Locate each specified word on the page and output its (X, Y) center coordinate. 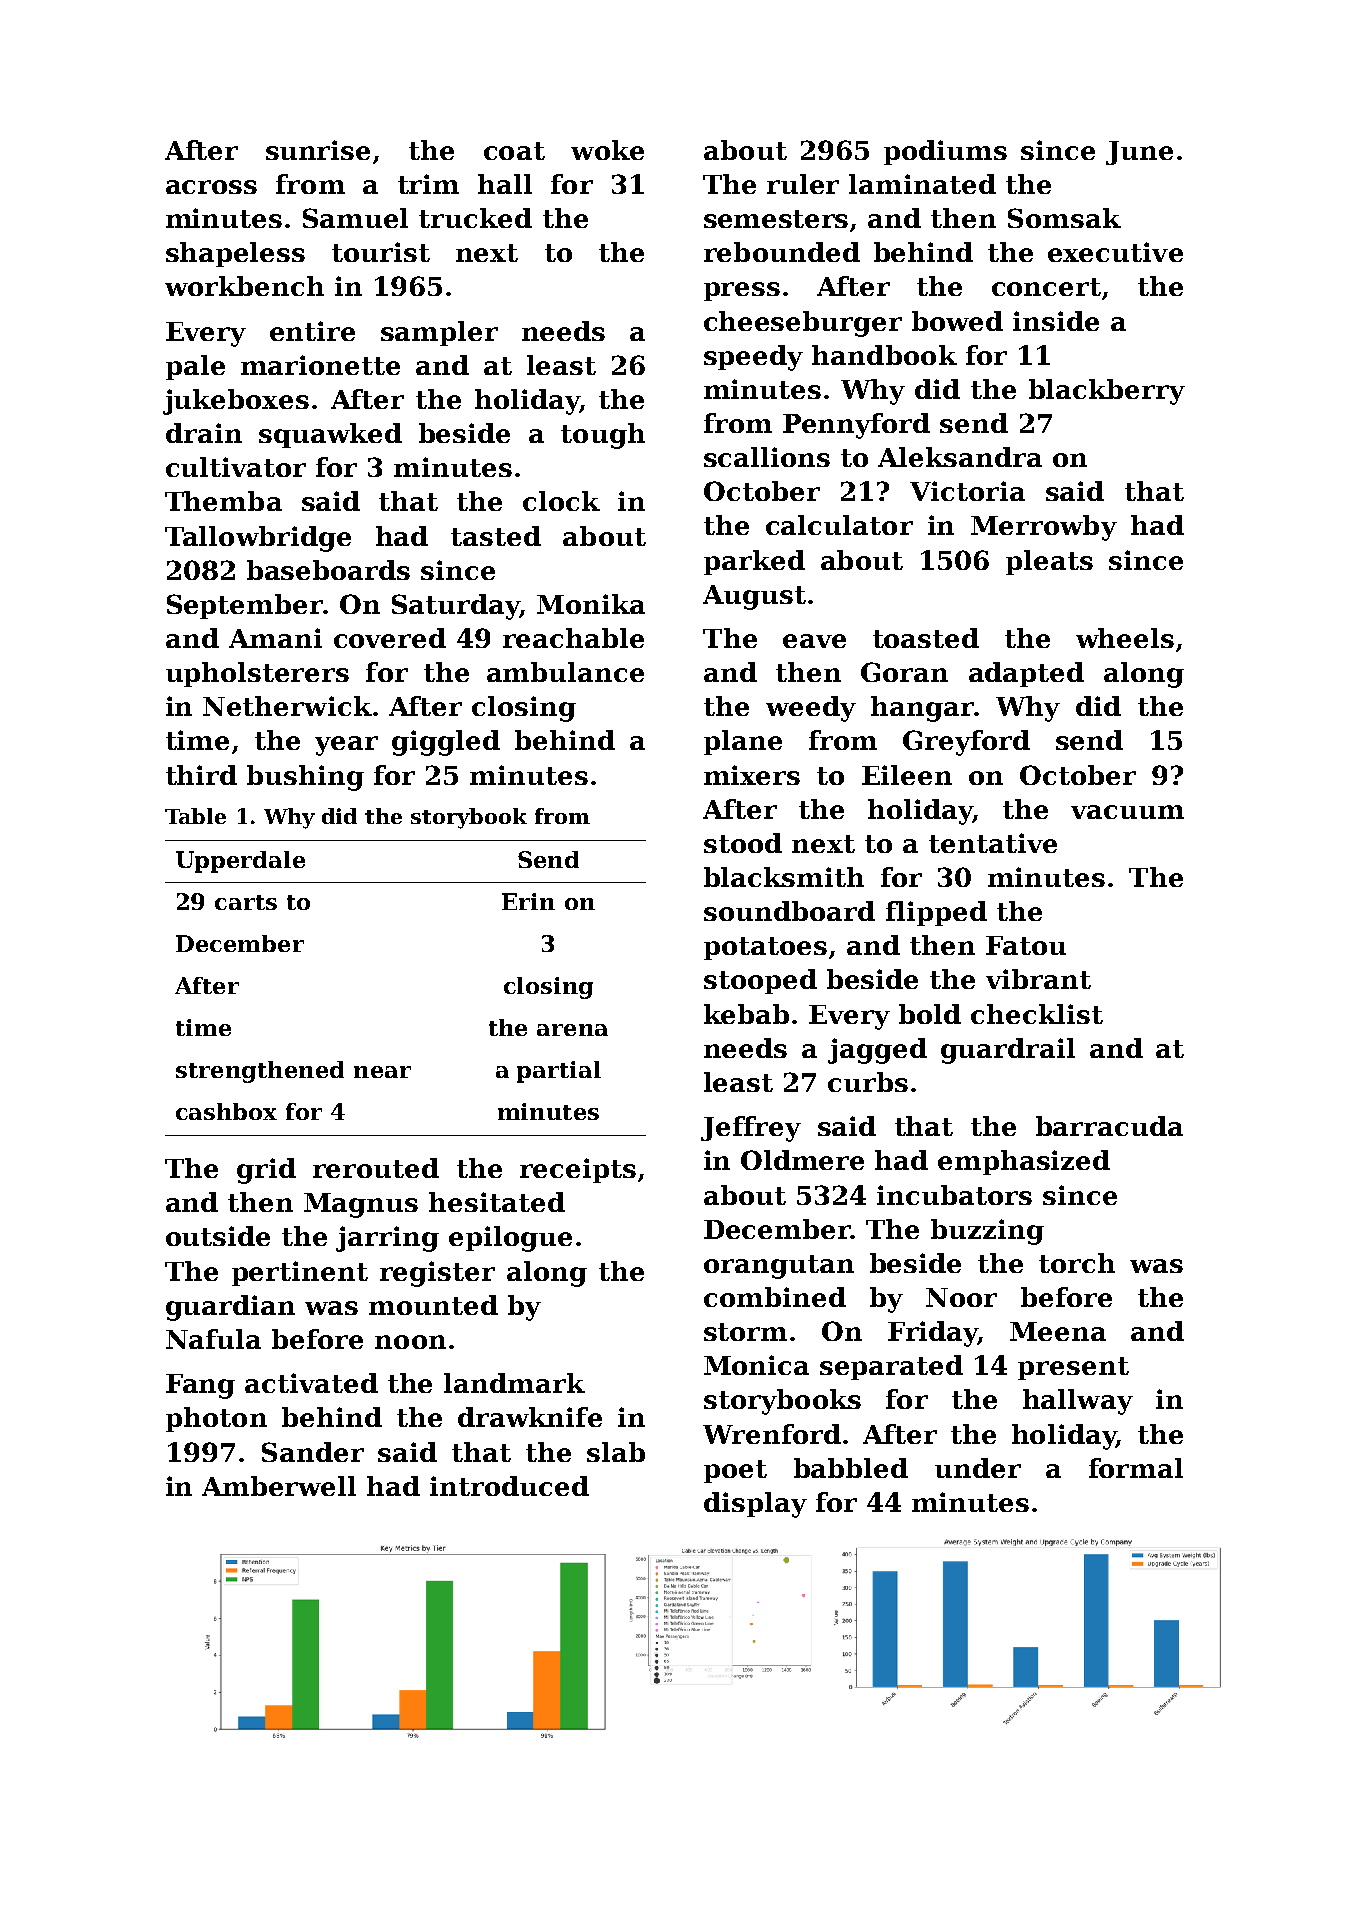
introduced (509, 1486)
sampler (439, 333)
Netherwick (287, 706)
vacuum (1127, 812)
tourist (381, 252)
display (755, 1505)
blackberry (1107, 392)
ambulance (565, 672)
